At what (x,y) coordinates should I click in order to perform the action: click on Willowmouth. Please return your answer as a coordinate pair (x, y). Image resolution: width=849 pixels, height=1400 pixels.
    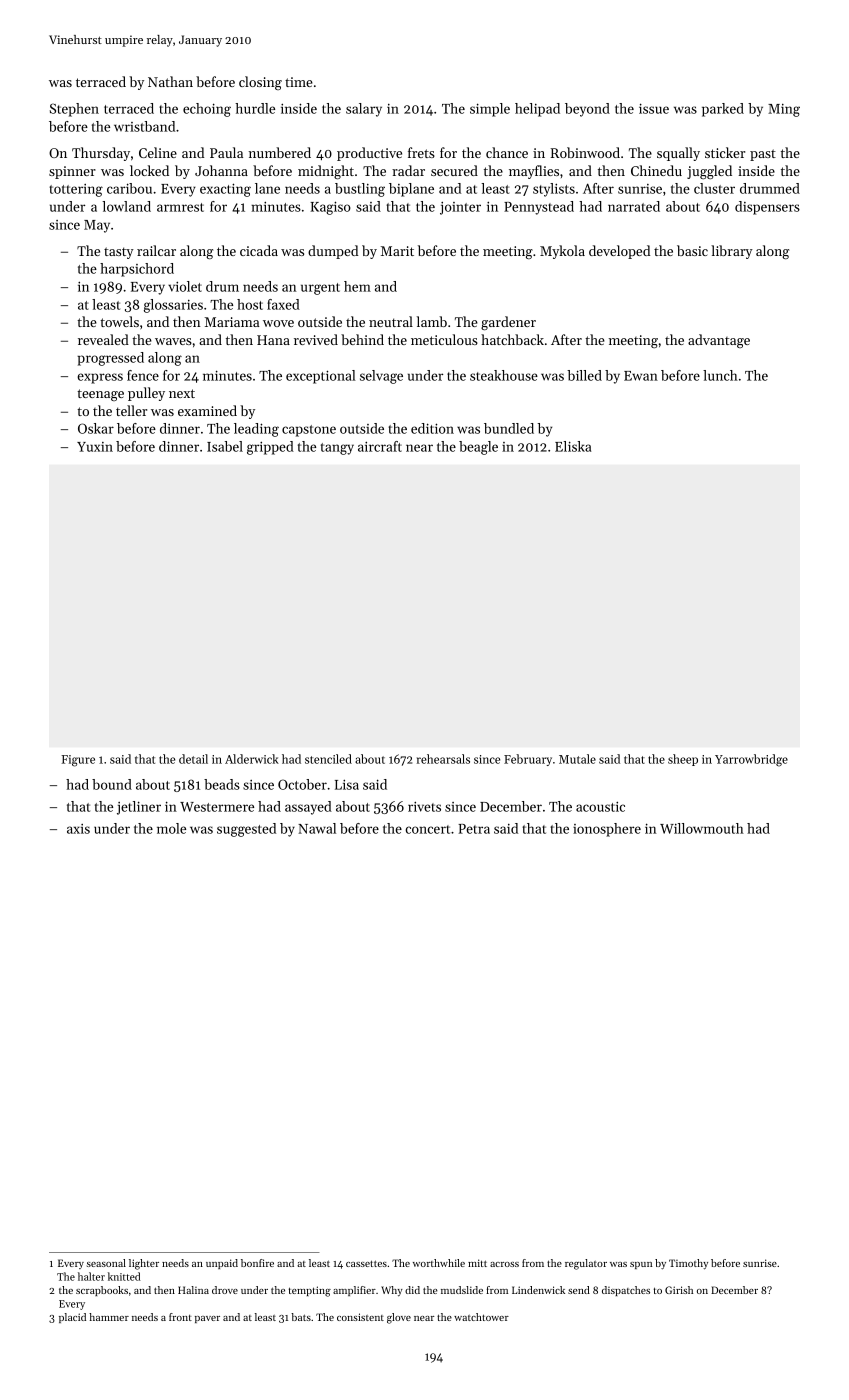
    Looking at the image, I should click on (702, 828).
